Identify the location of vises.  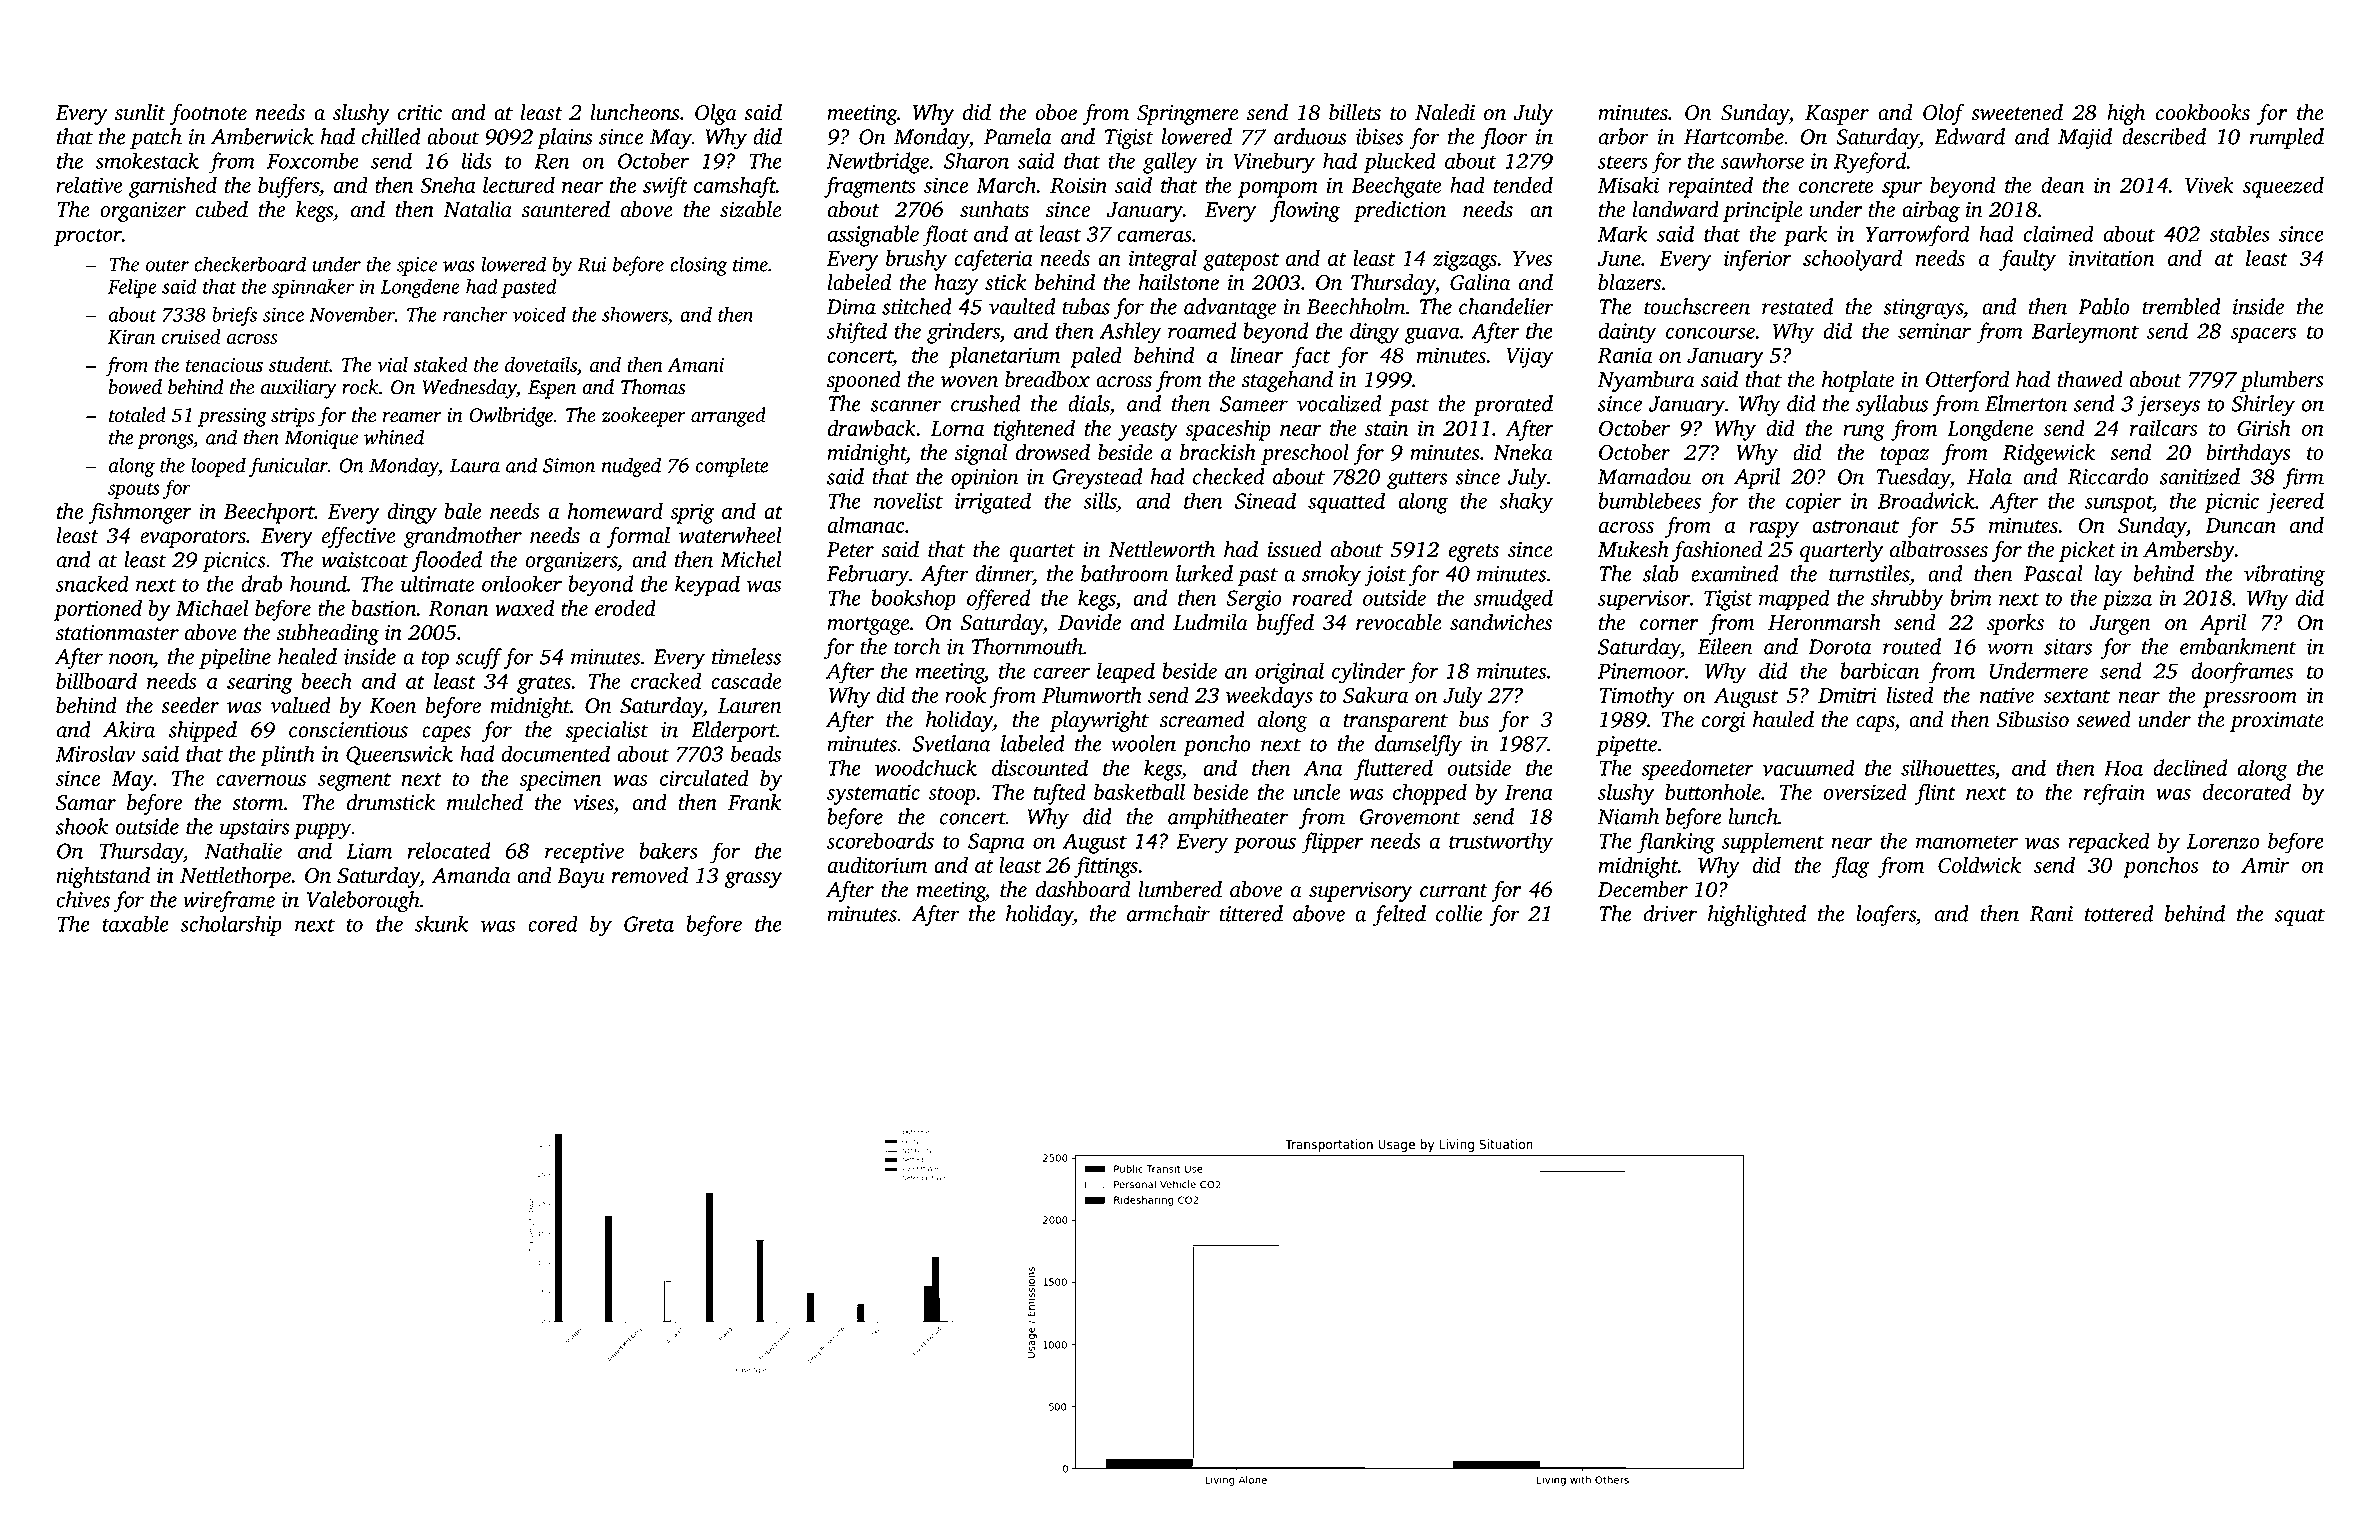
(593, 802).
